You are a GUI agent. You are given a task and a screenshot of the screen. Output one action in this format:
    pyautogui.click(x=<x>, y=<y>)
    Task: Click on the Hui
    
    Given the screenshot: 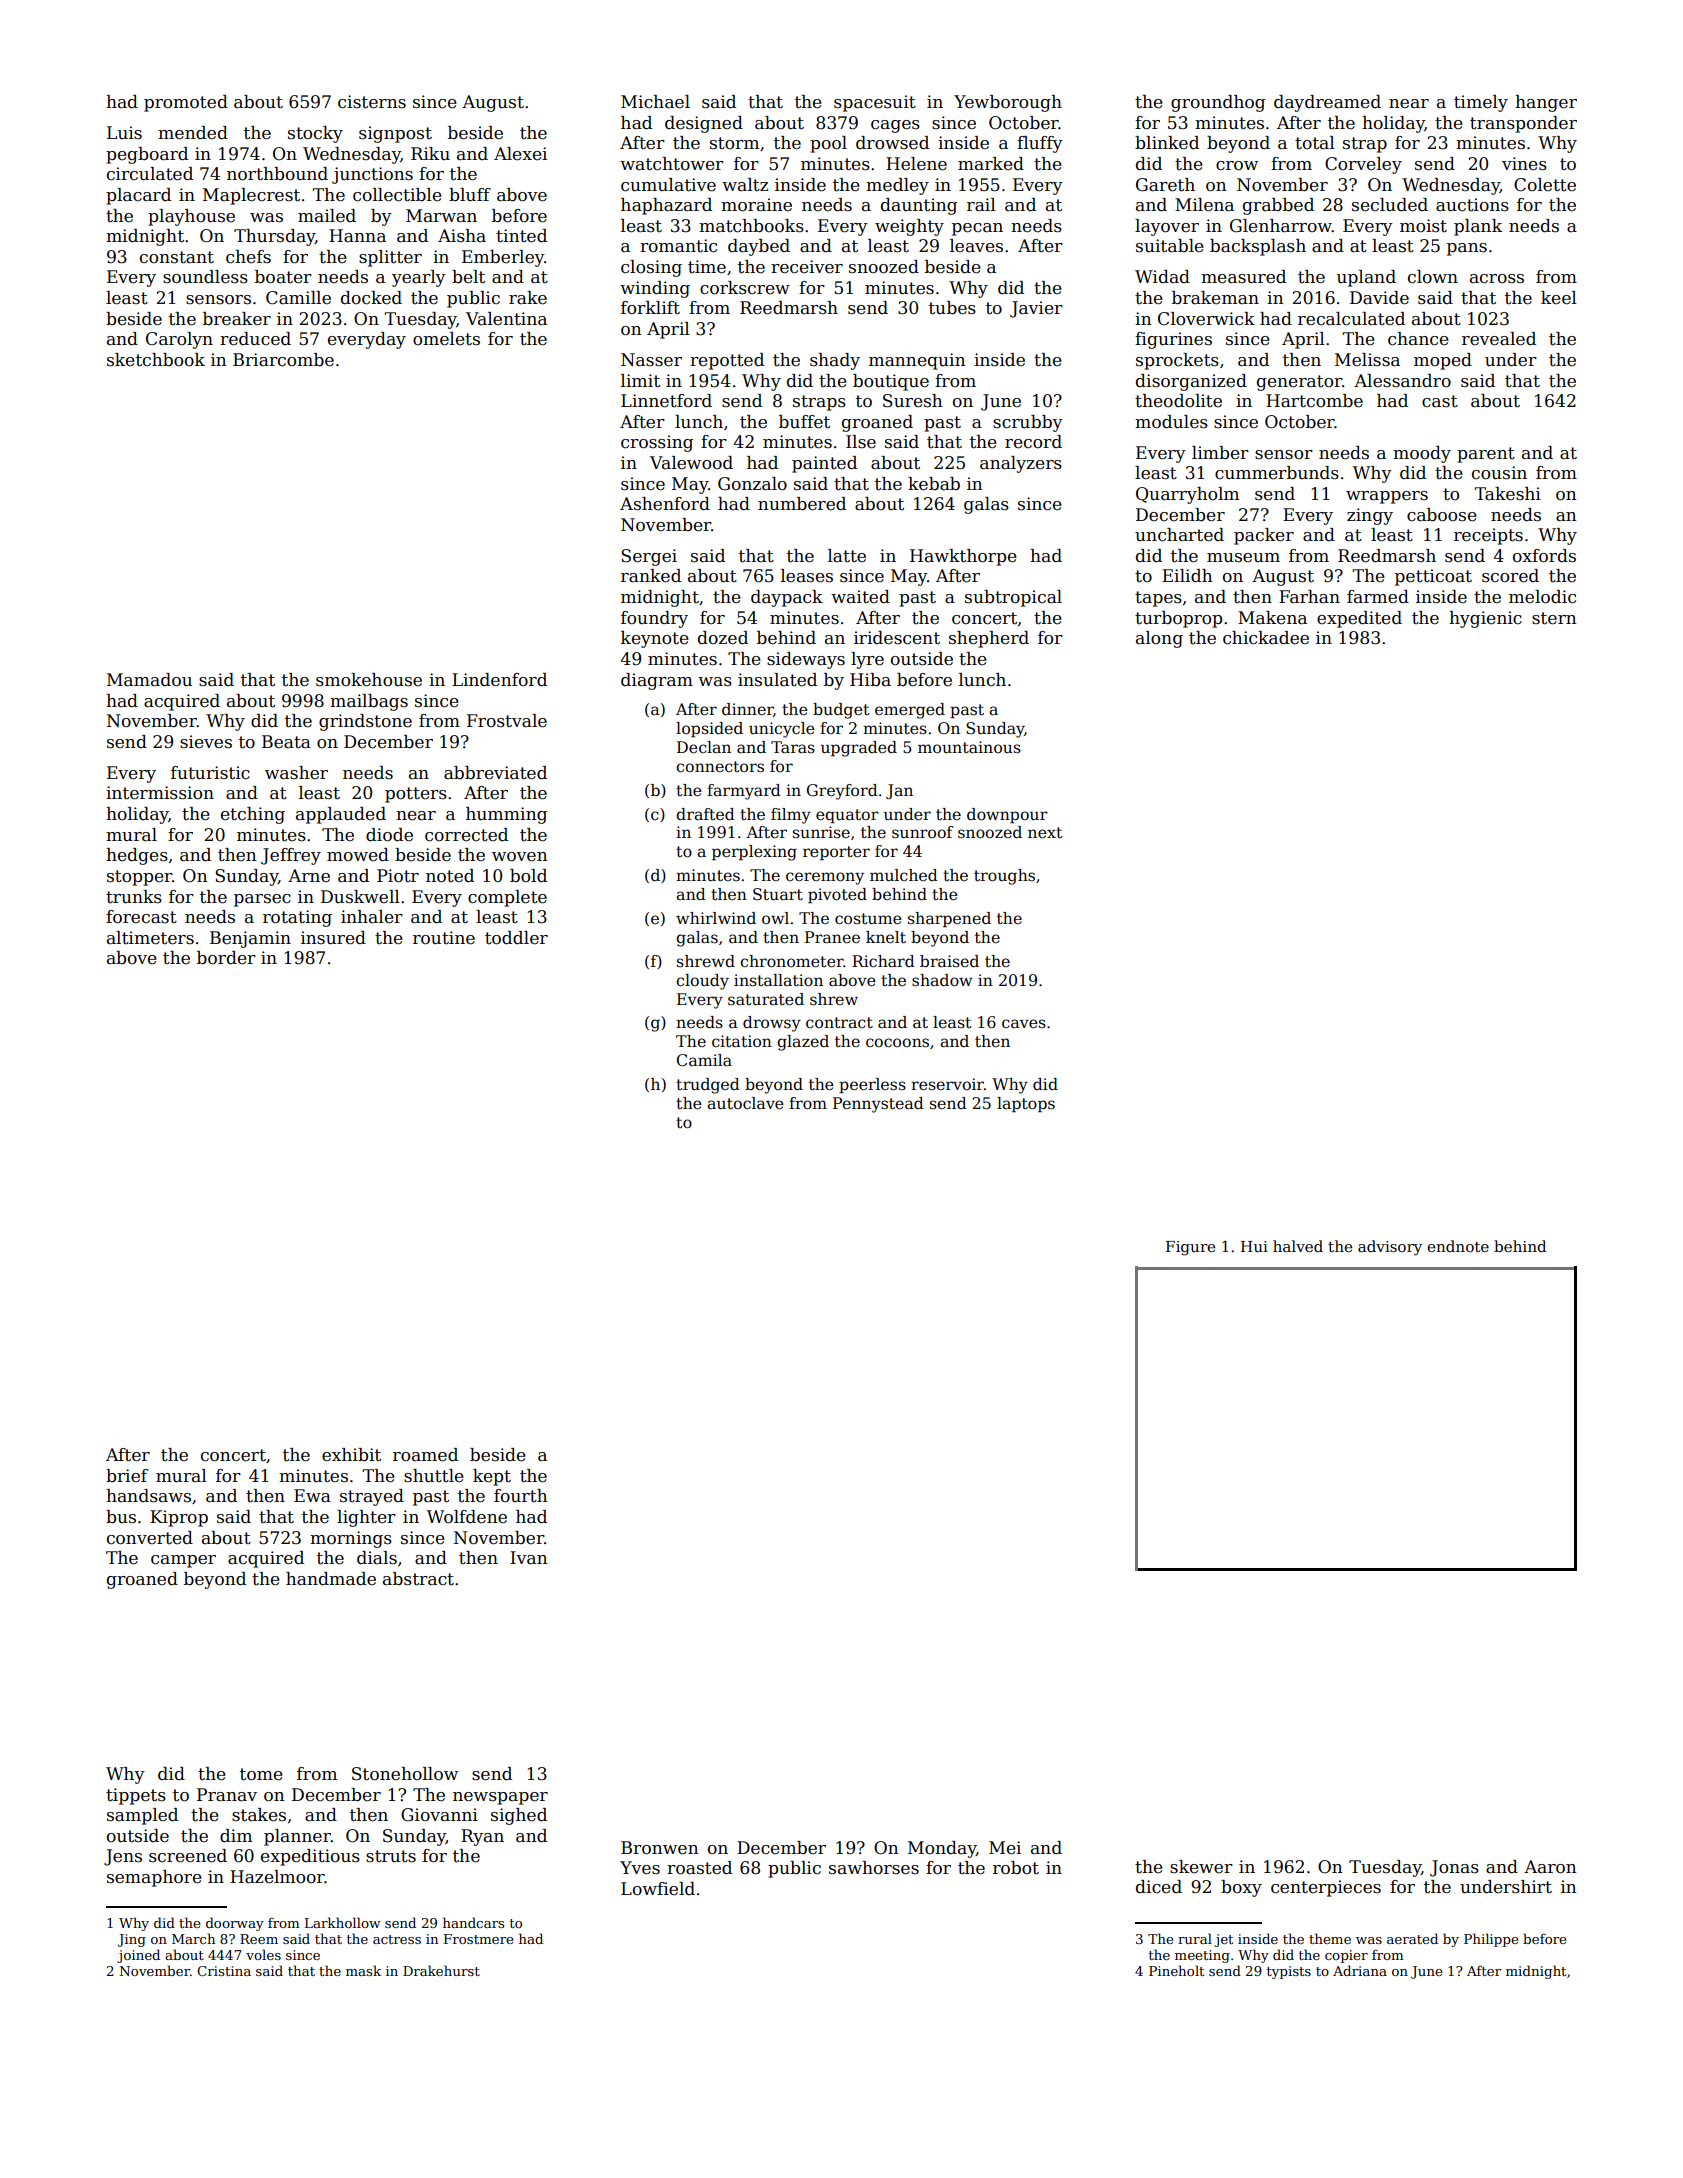 What is the action you would take?
    pyautogui.click(x=1254, y=1246)
